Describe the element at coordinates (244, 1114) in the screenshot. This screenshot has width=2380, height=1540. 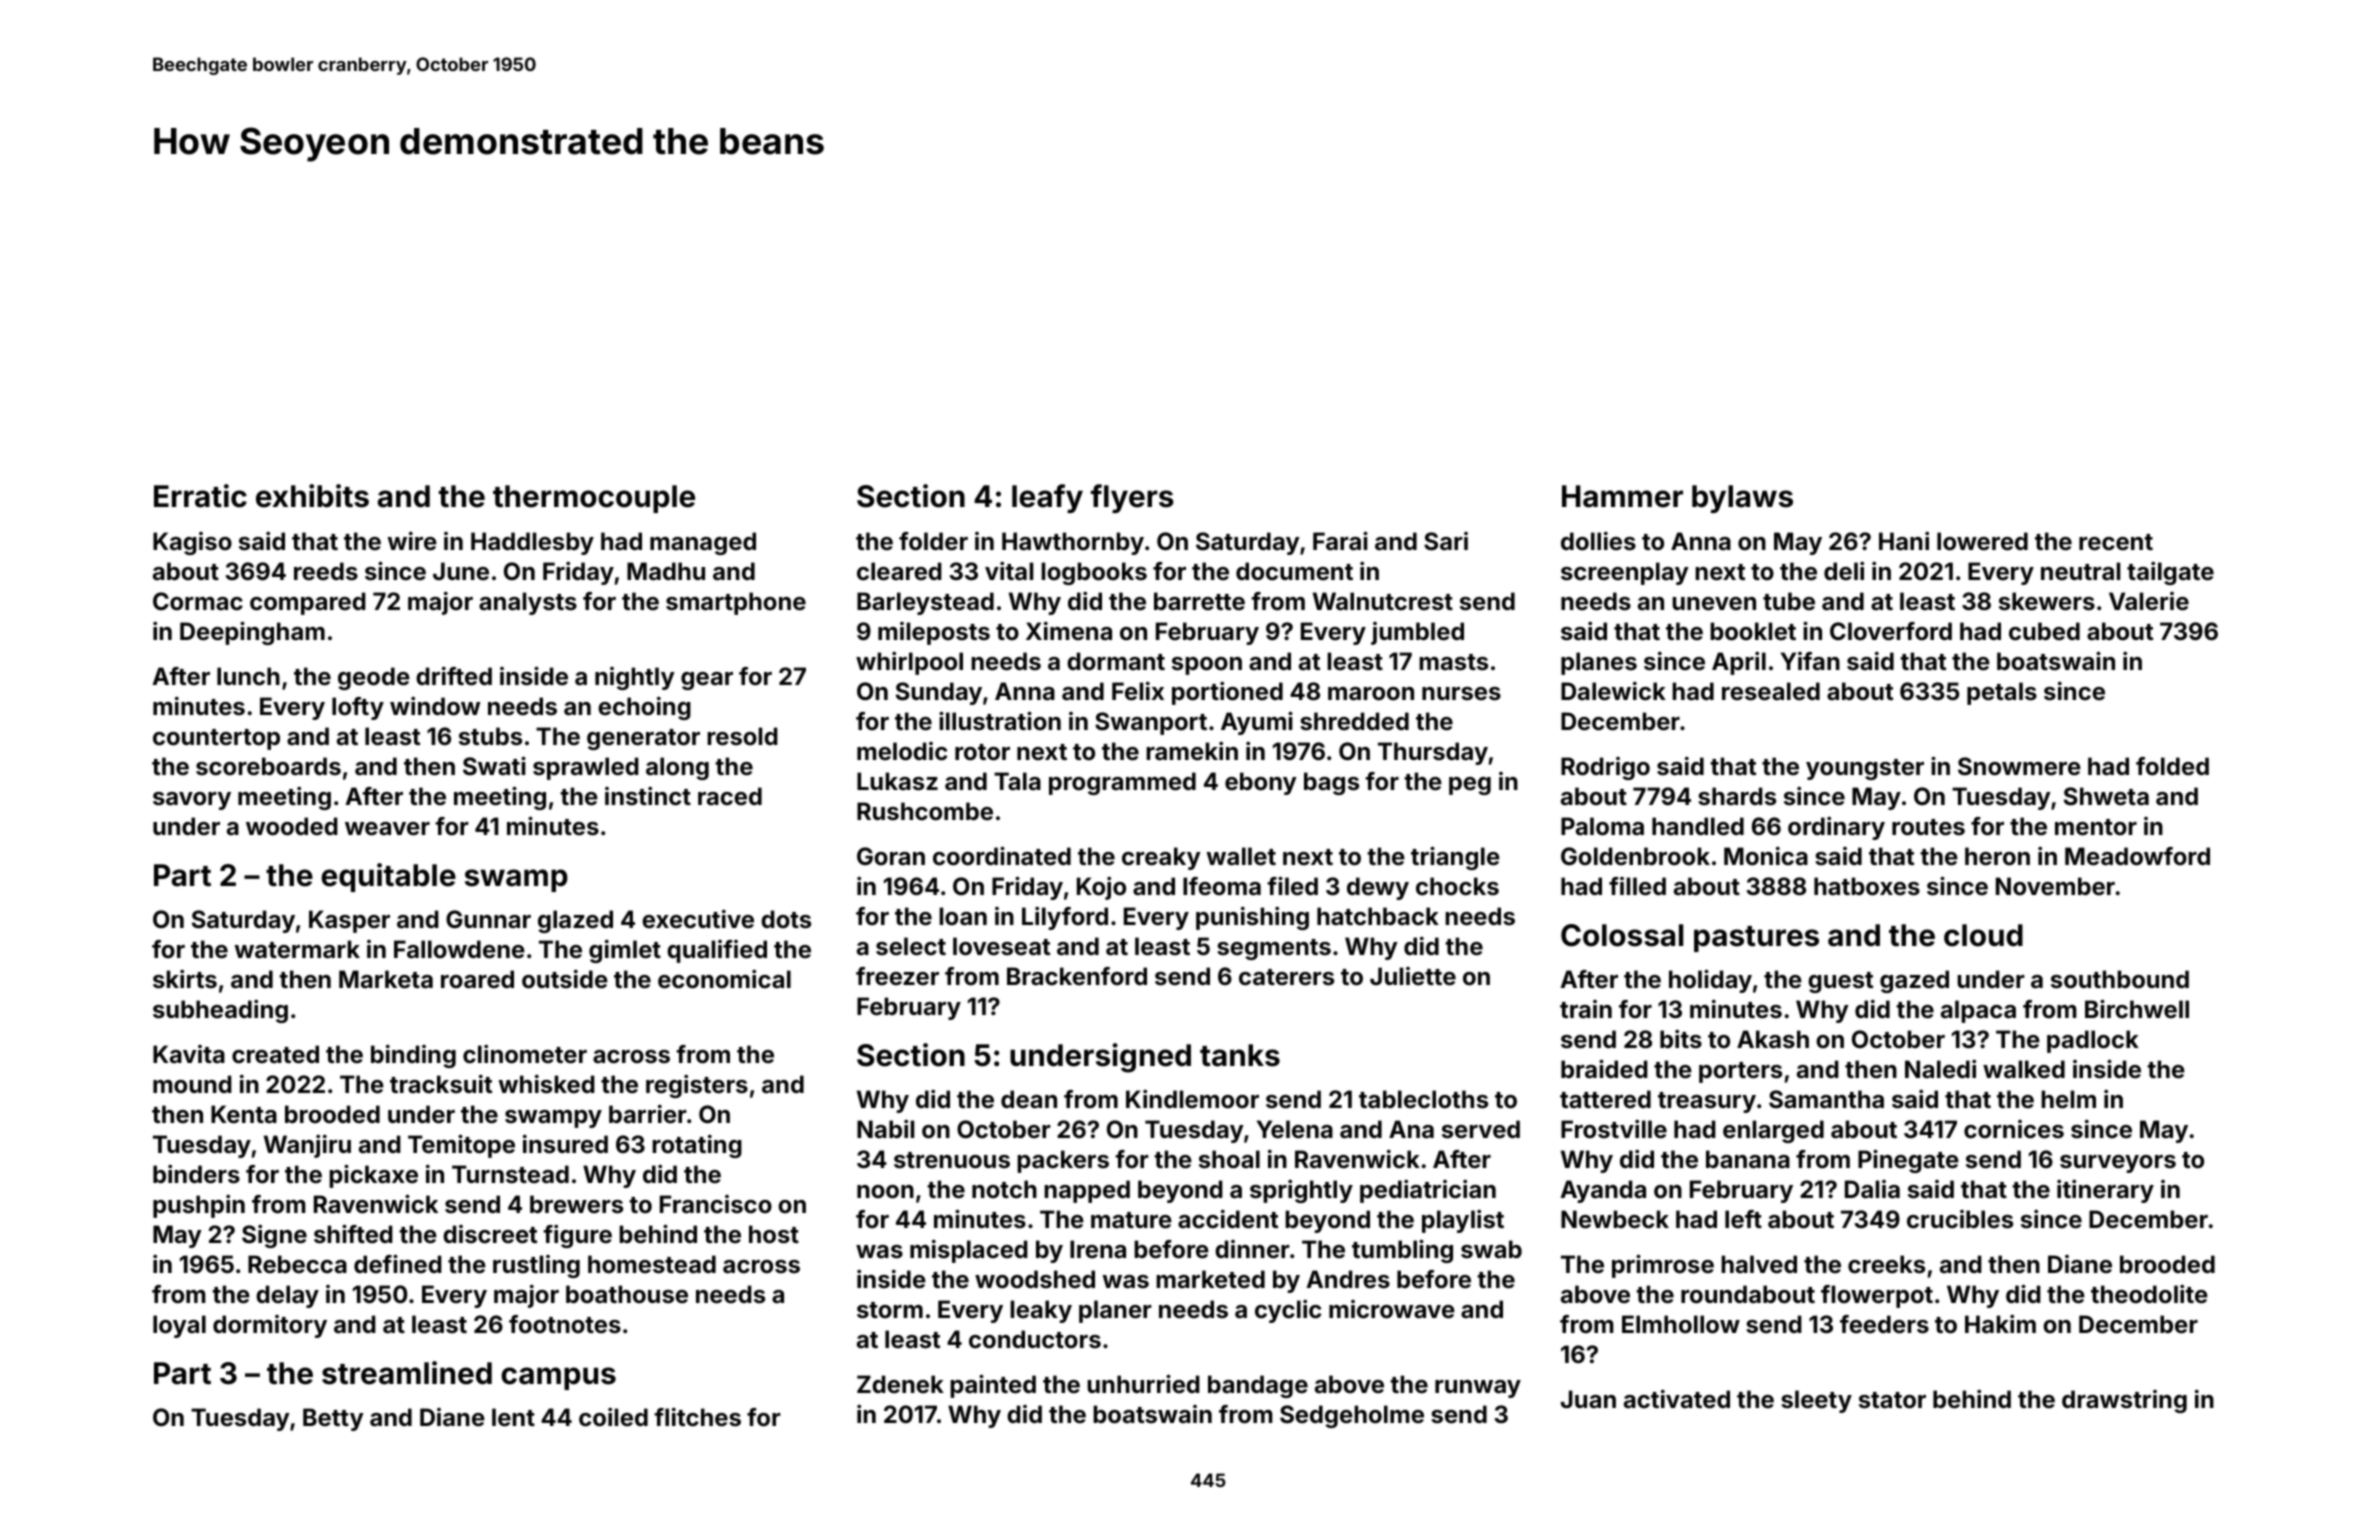
I see `Kenta` at that location.
